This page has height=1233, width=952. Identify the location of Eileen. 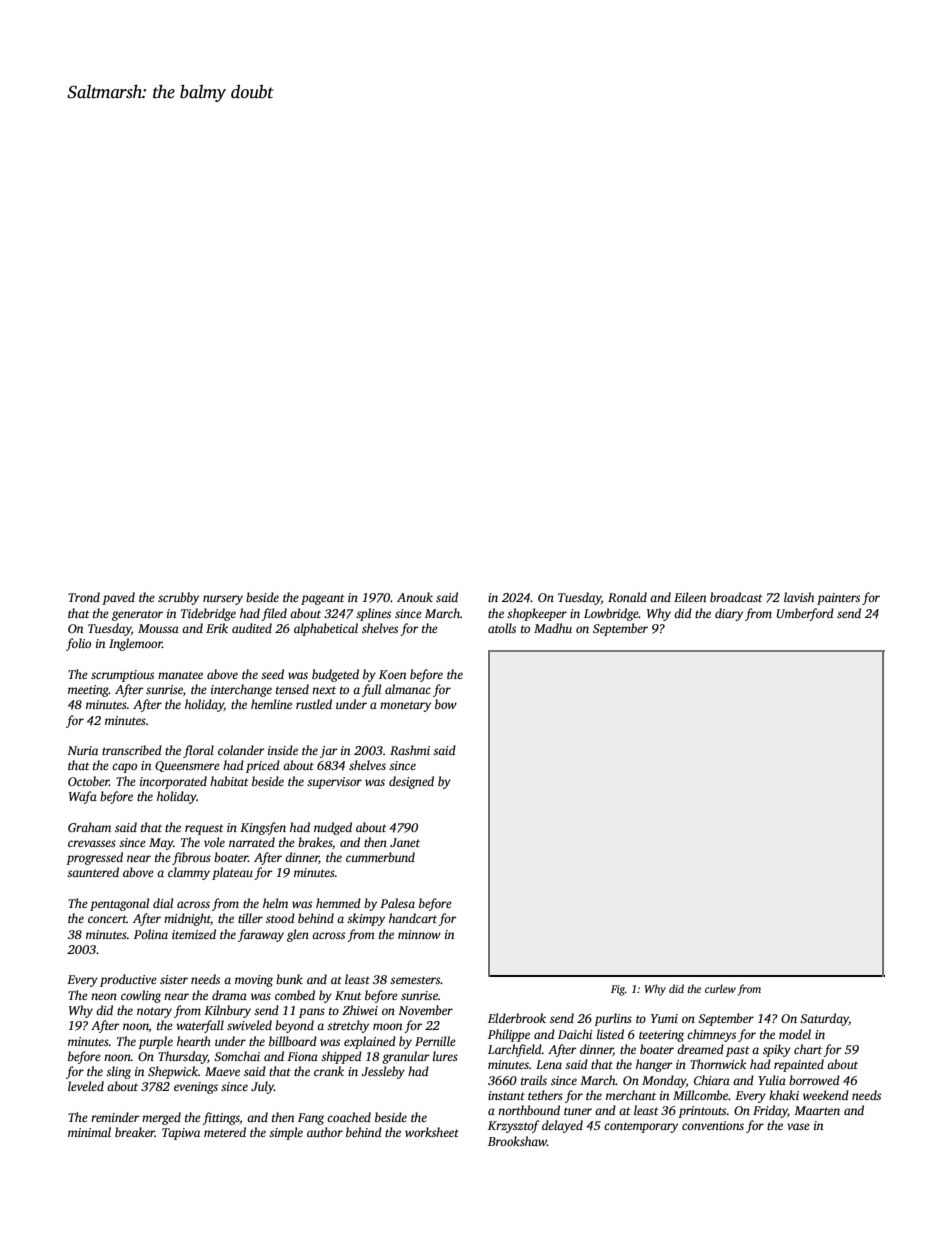
(690, 597).
